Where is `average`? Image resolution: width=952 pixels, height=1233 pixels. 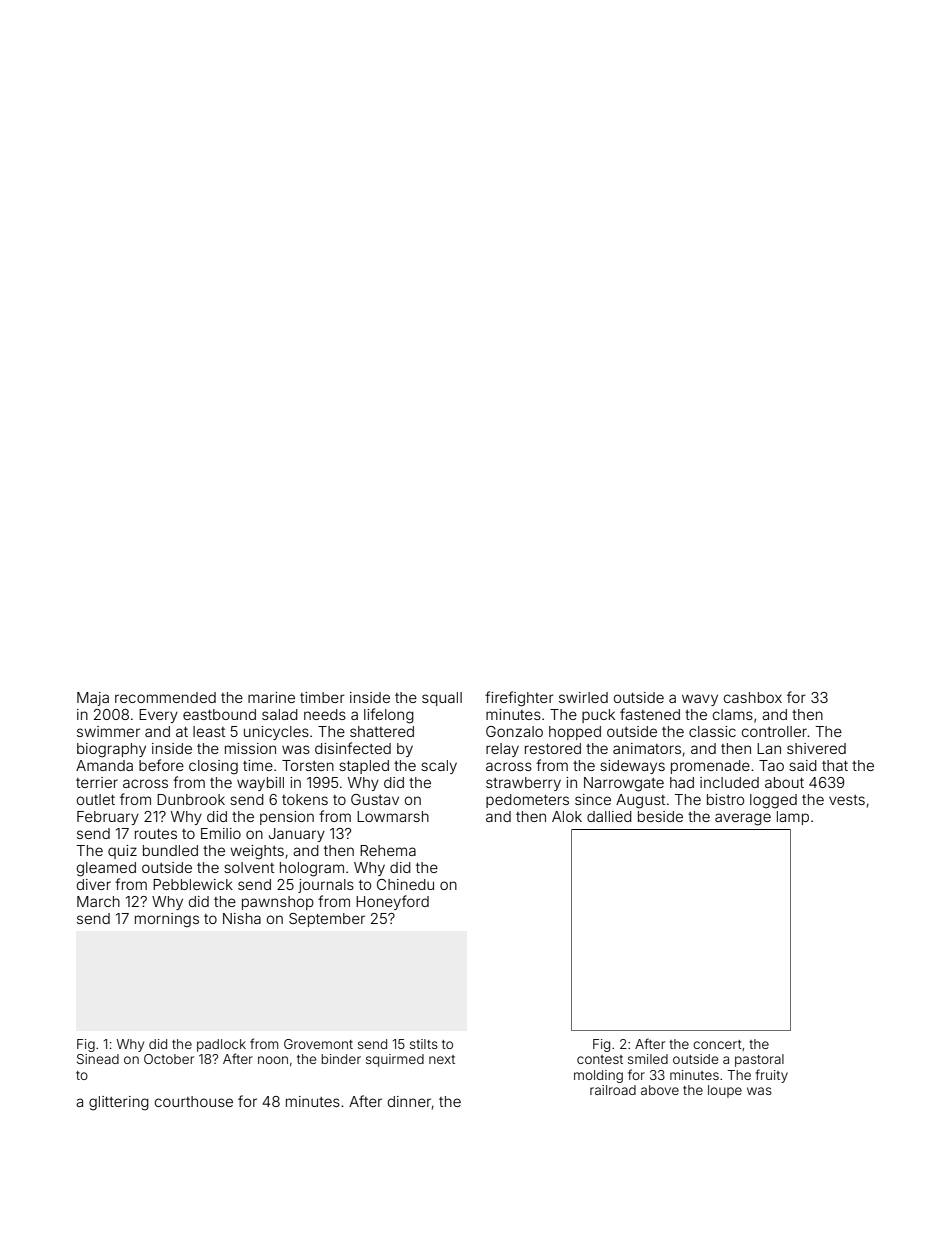
average is located at coordinates (743, 819).
